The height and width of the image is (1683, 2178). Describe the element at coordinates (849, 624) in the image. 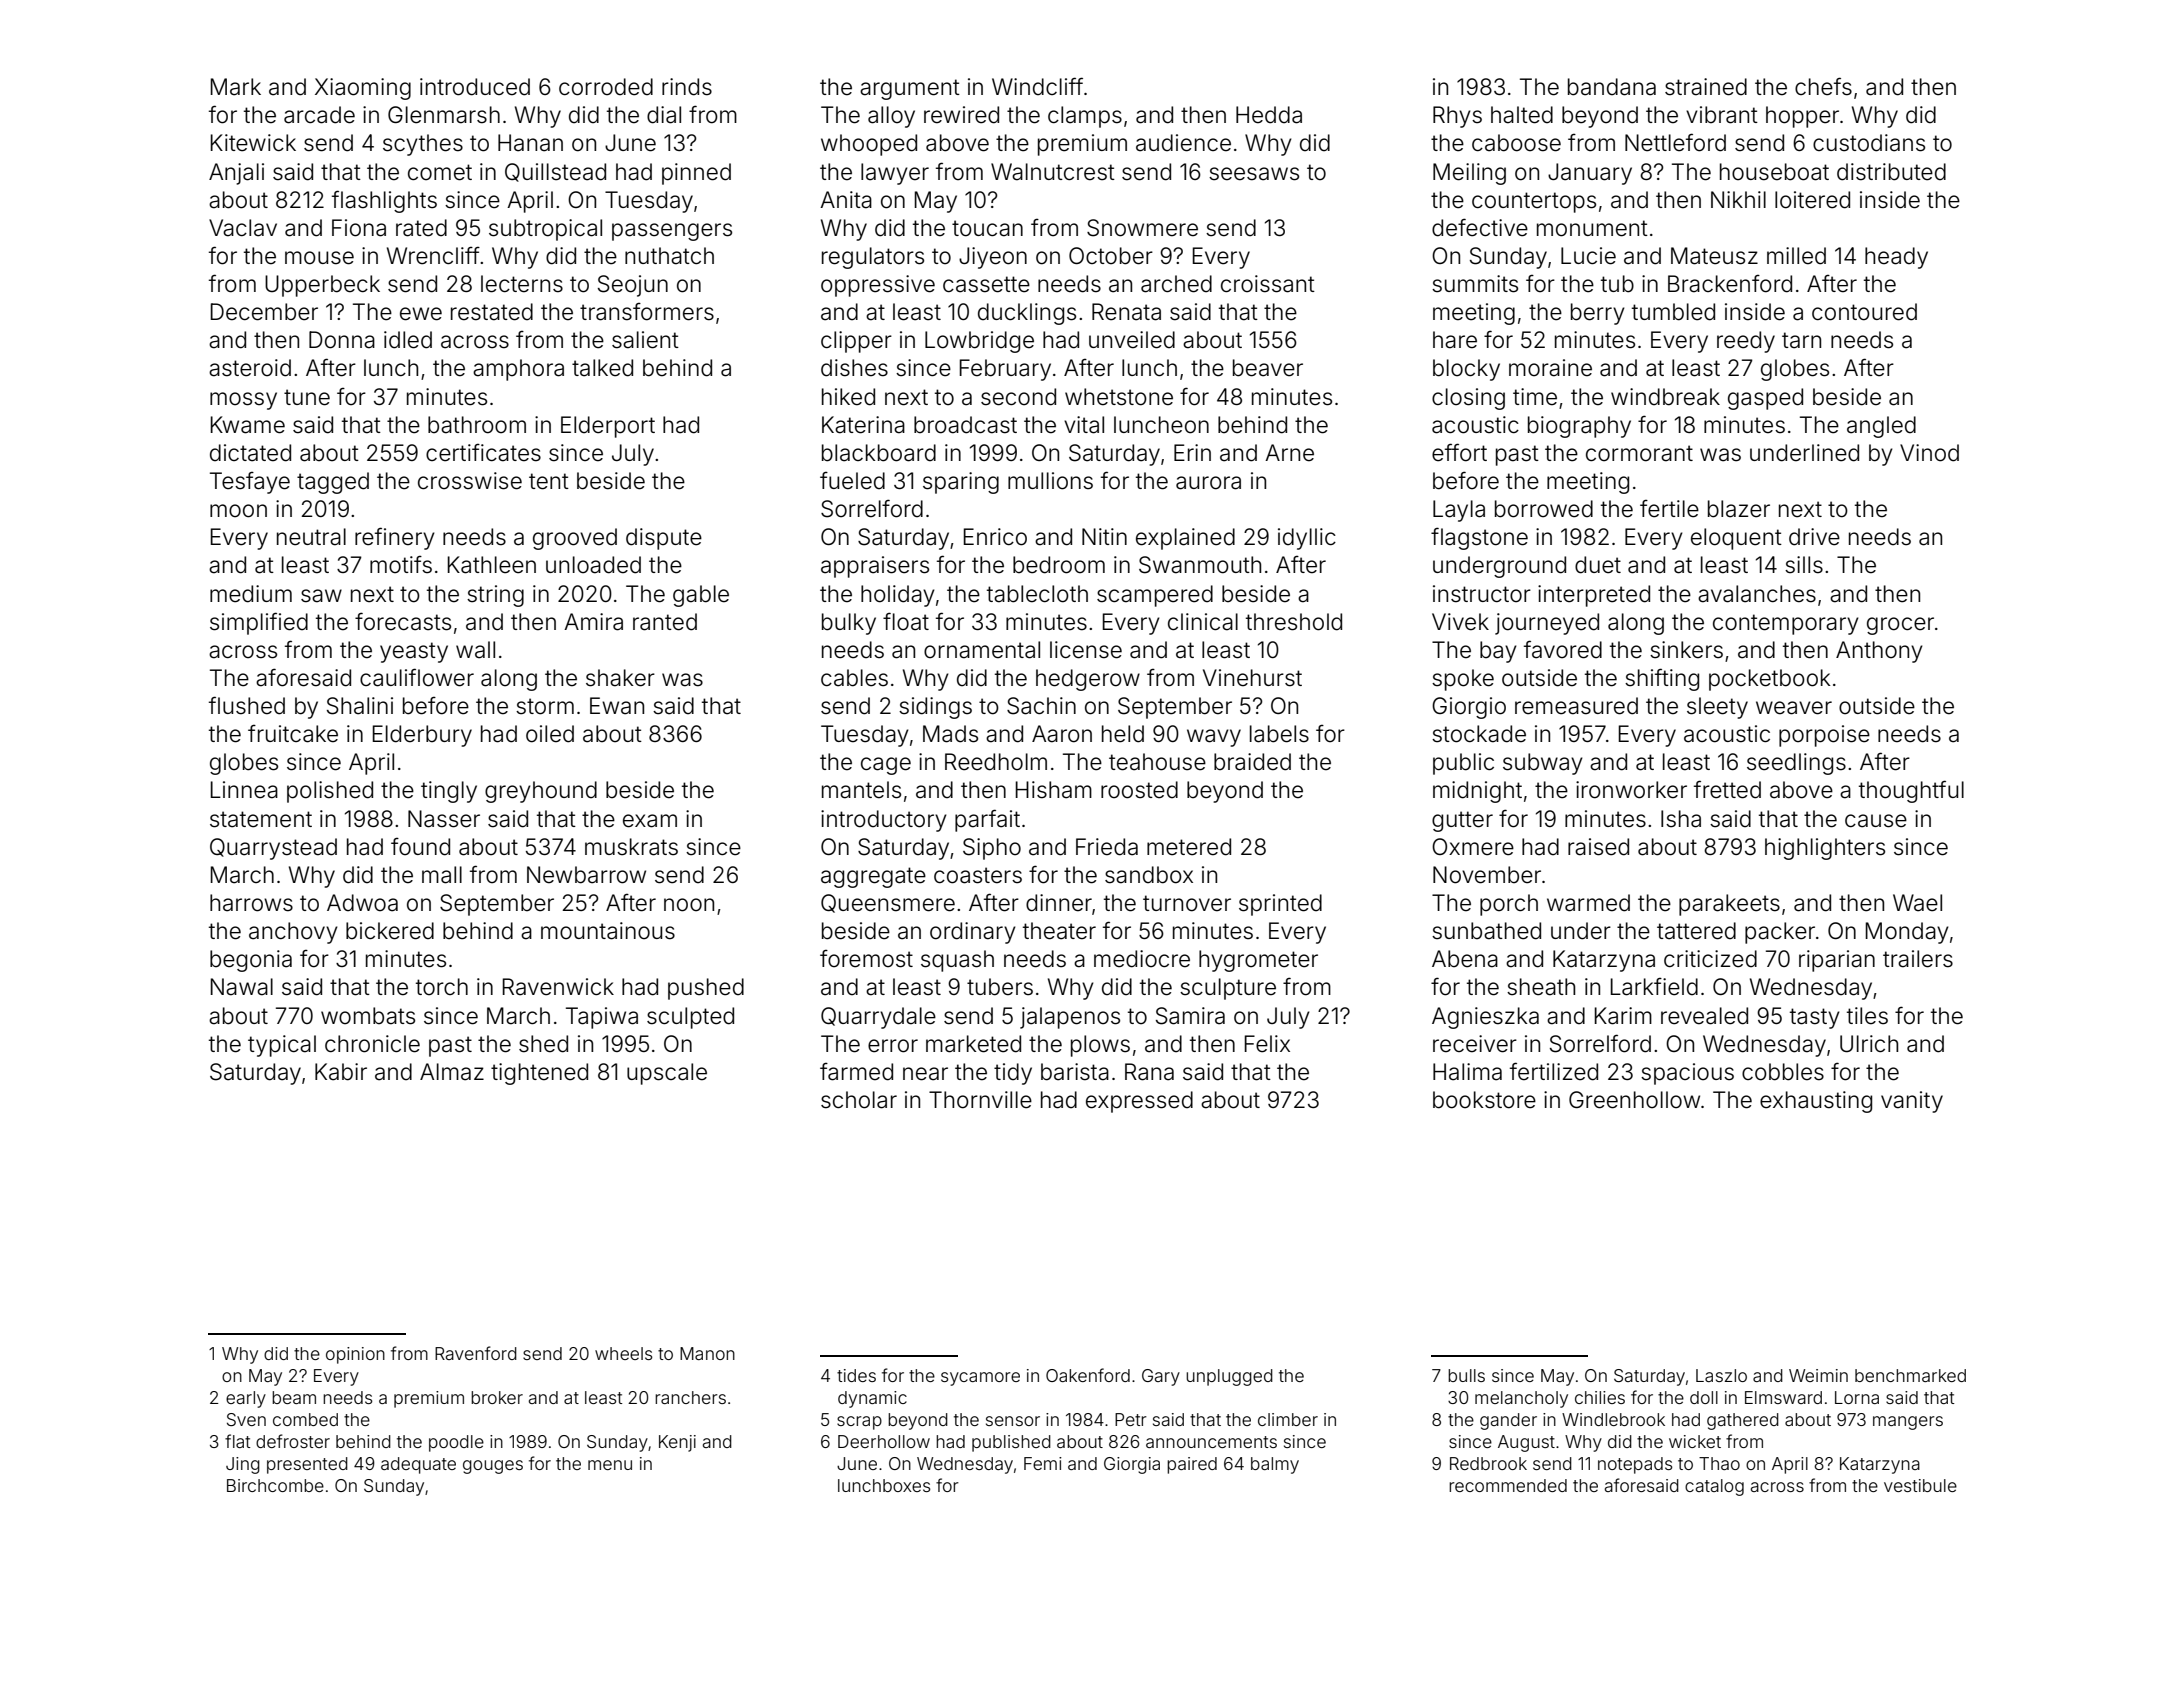

I see `bulky` at that location.
